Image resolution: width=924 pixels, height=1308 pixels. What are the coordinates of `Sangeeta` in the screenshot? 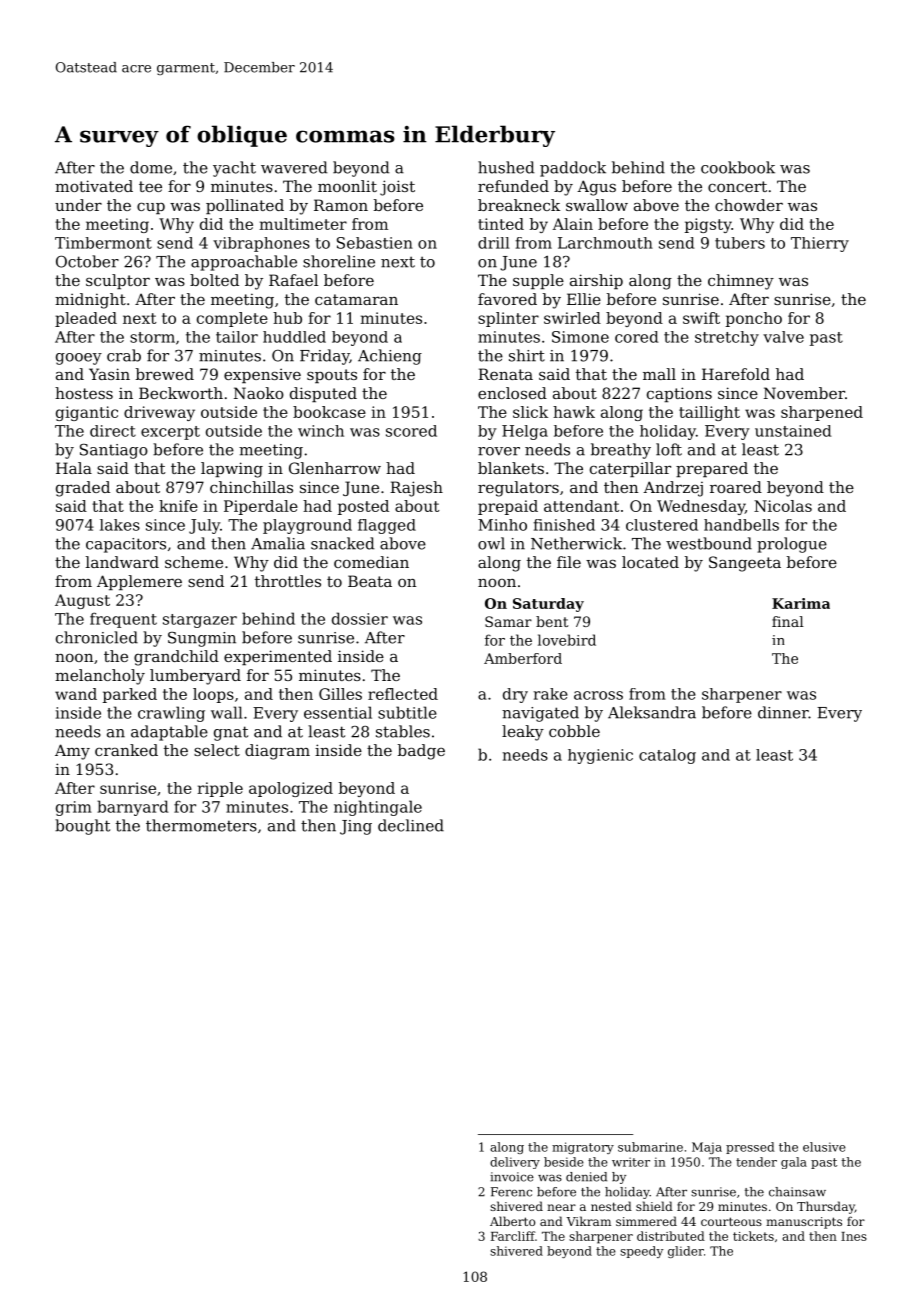 It's located at (745, 564).
